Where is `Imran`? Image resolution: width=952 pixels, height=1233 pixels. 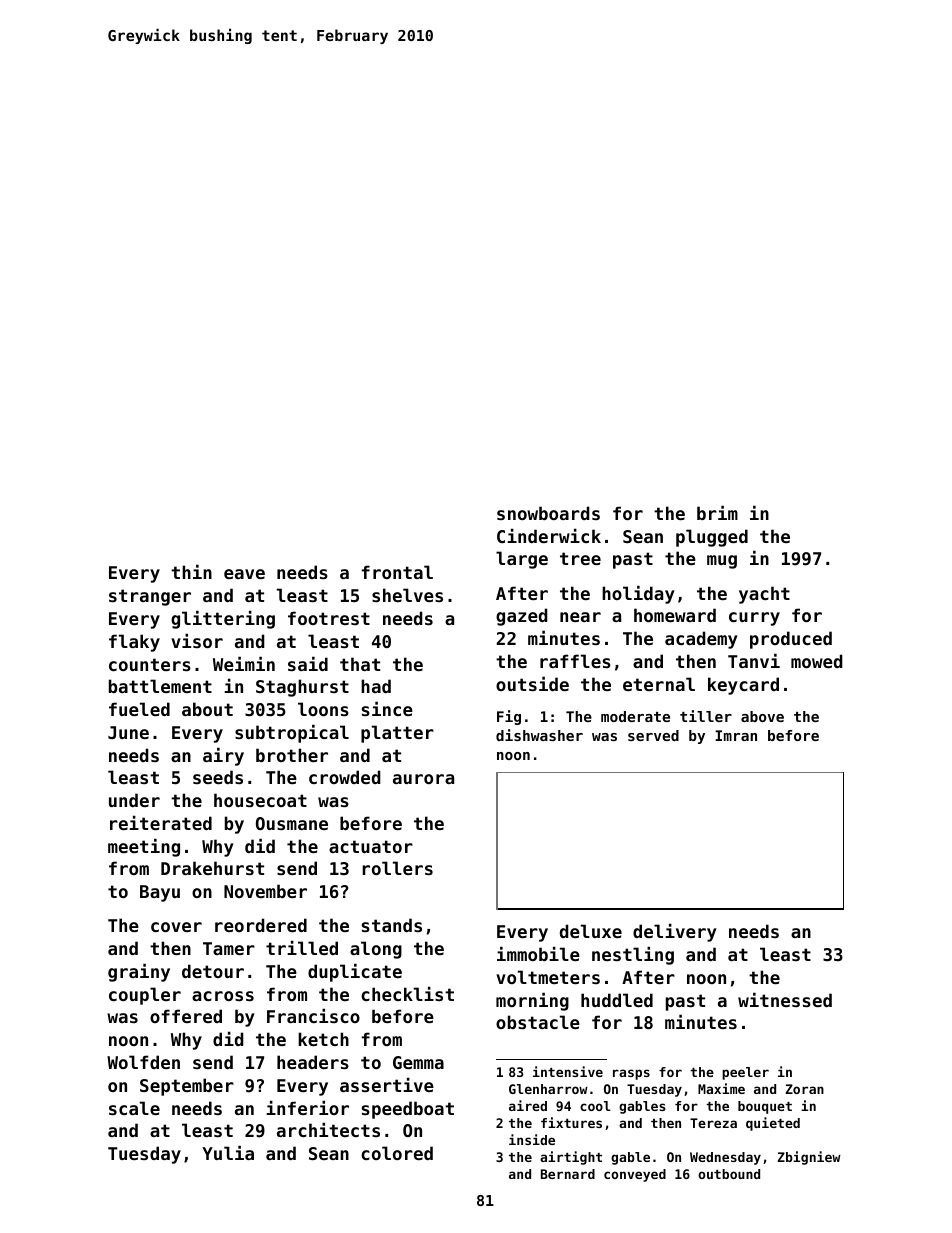 Imran is located at coordinates (736, 735).
